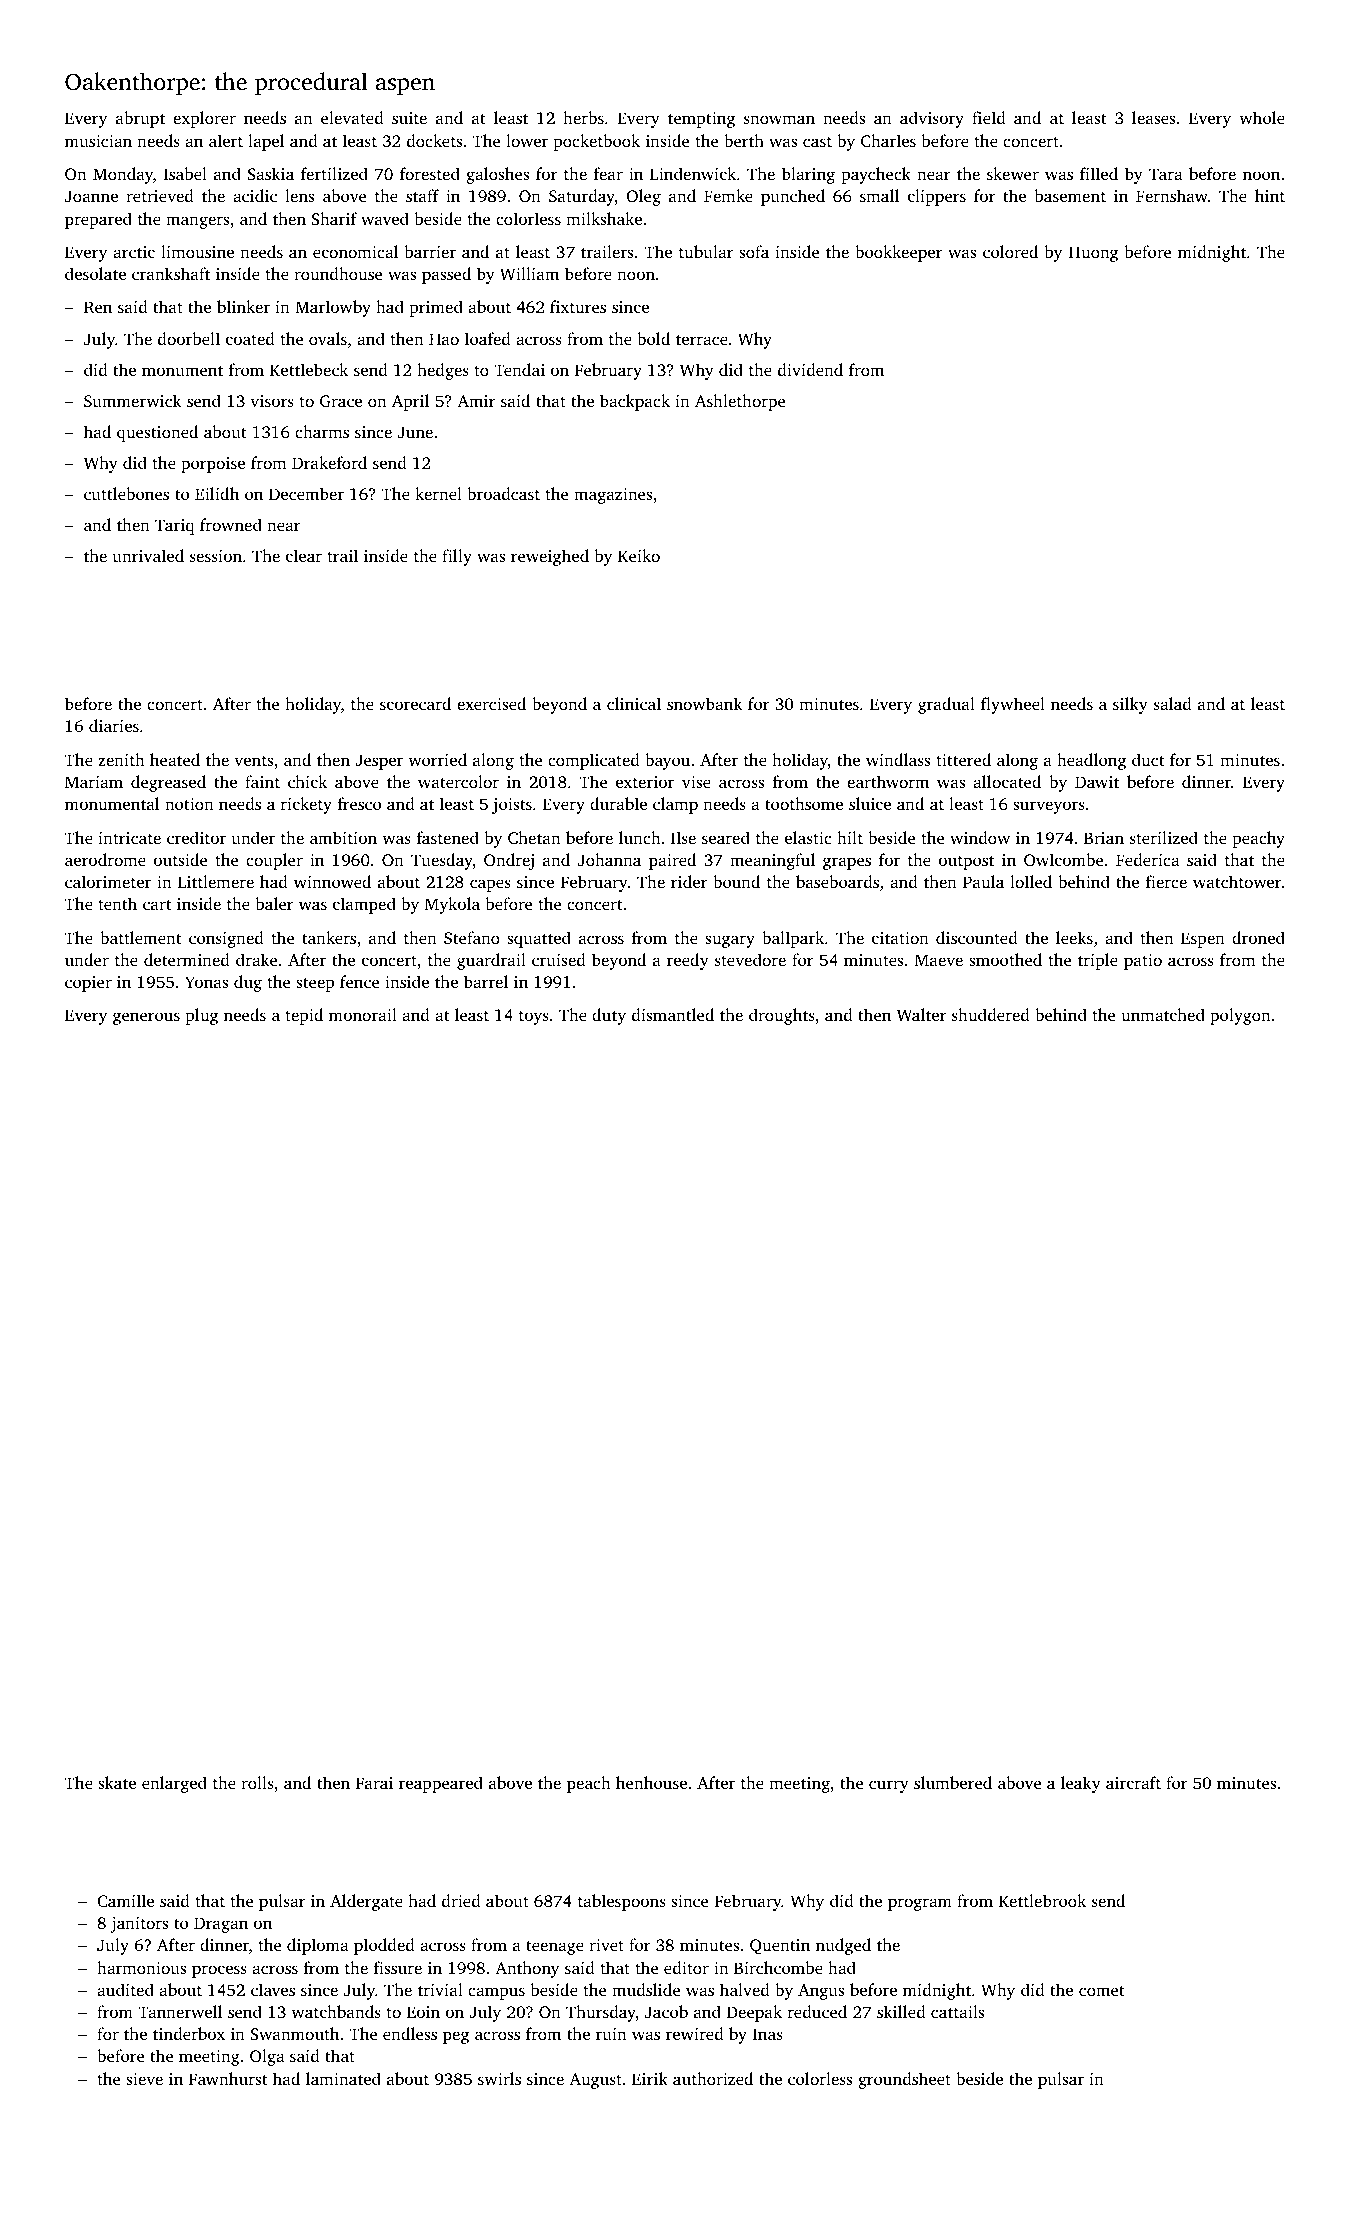  What do you see at coordinates (1173, 703) in the document?
I see `salad` at bounding box center [1173, 703].
